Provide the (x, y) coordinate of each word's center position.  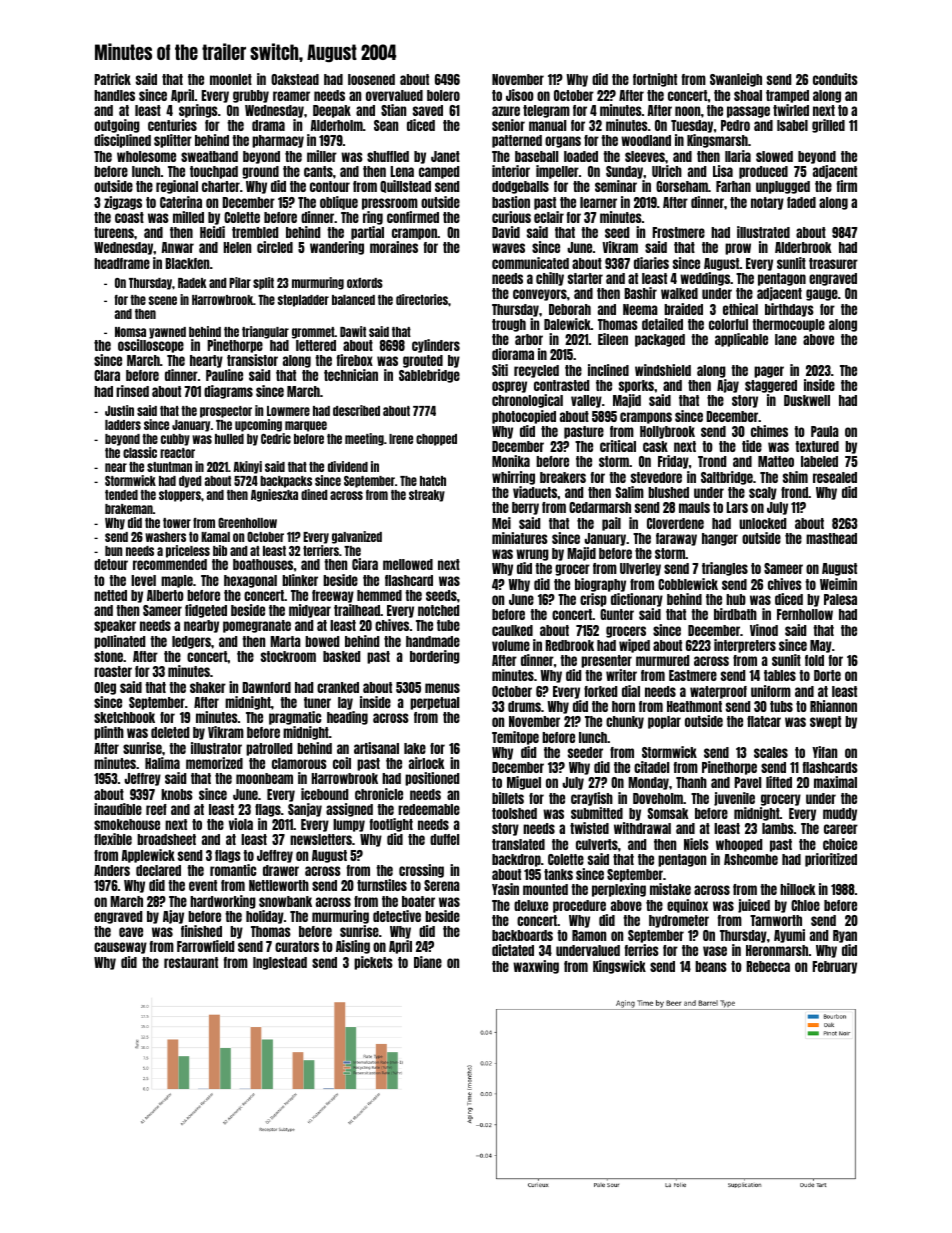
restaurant (191, 962)
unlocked (762, 523)
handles (114, 95)
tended (121, 495)
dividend (348, 466)
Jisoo (520, 95)
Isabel (792, 125)
